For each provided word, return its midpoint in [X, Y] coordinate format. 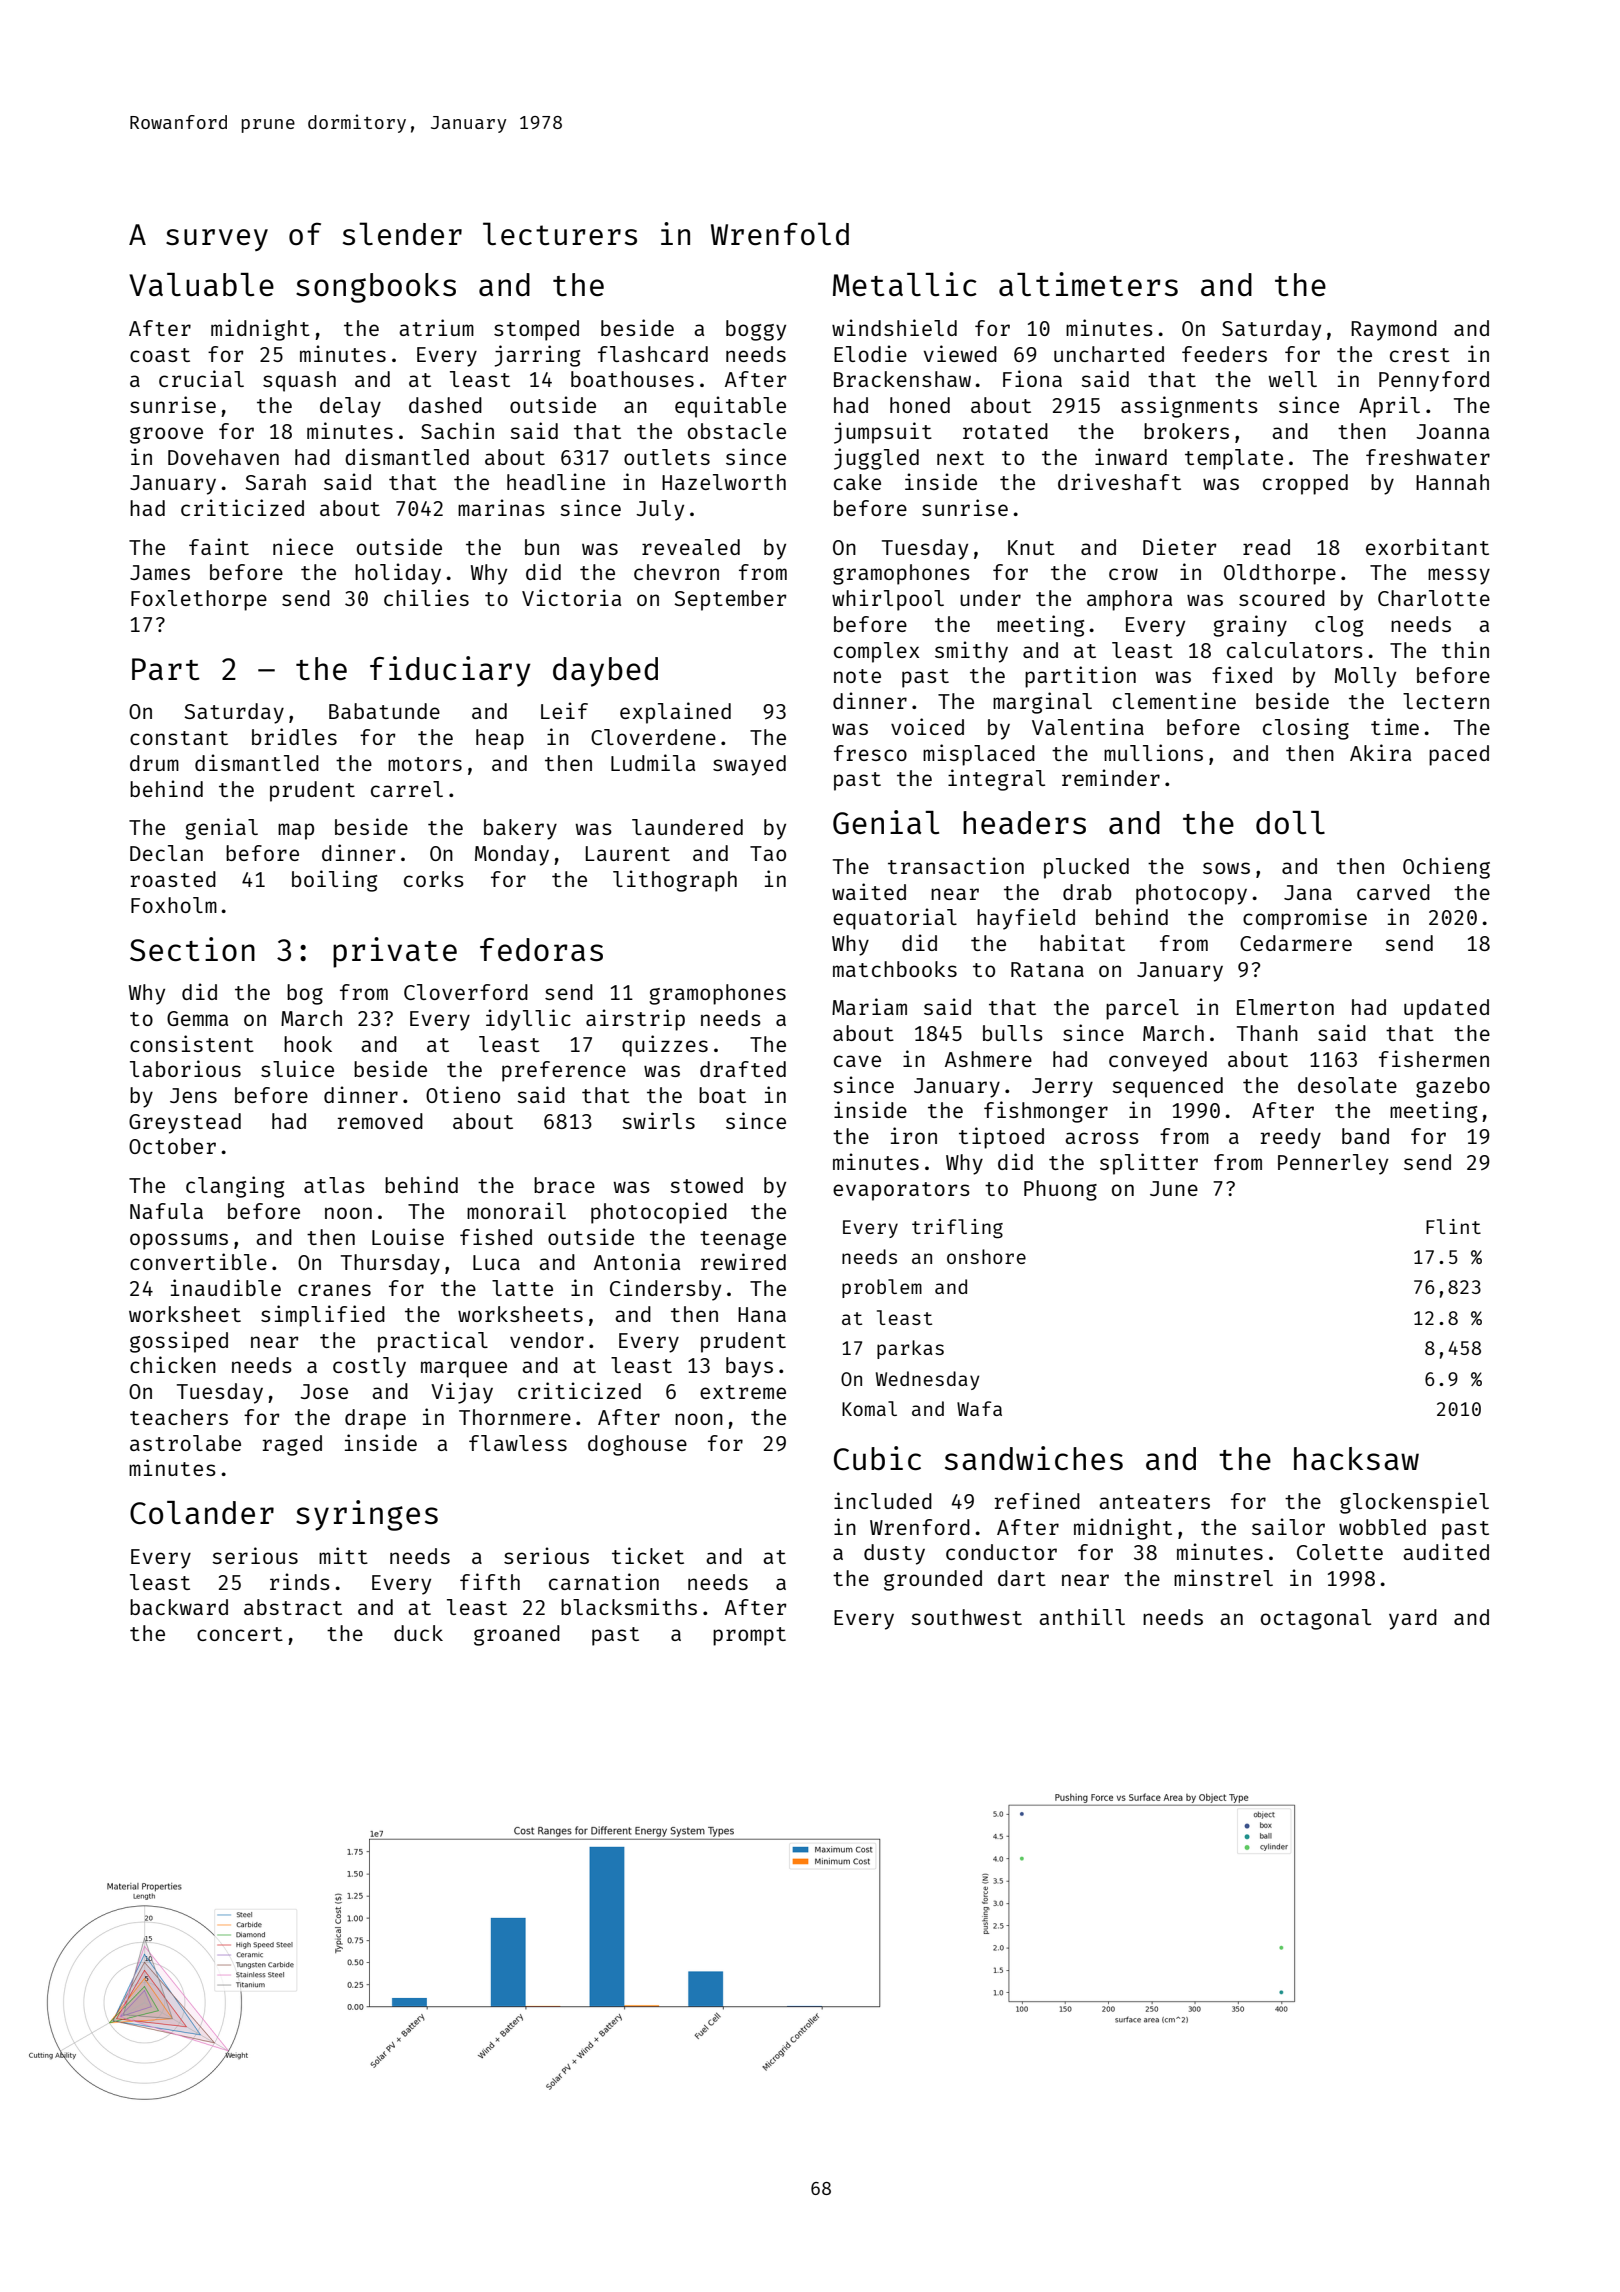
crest [1420, 355]
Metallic [905, 284]
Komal [869, 1408]
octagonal [1316, 1619]
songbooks [376, 288]
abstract [293, 1607]
